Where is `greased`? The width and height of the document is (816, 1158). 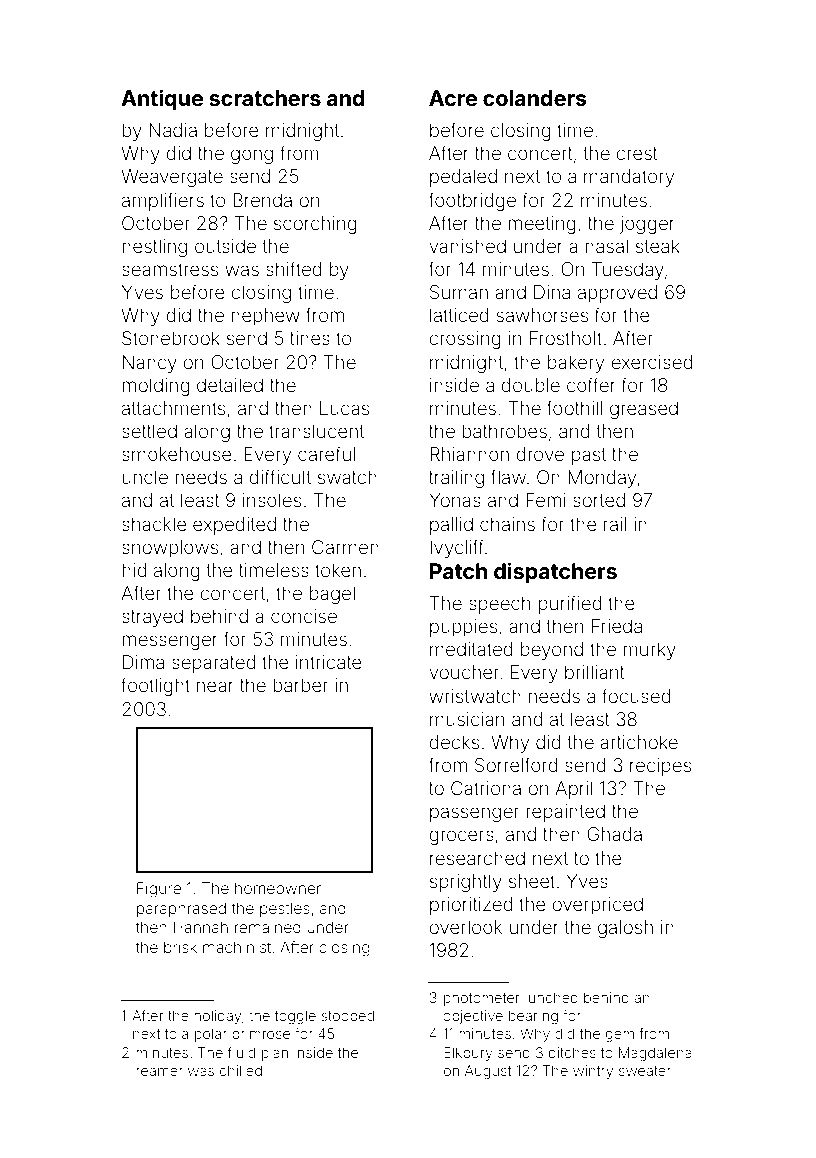 greased is located at coordinates (644, 410).
